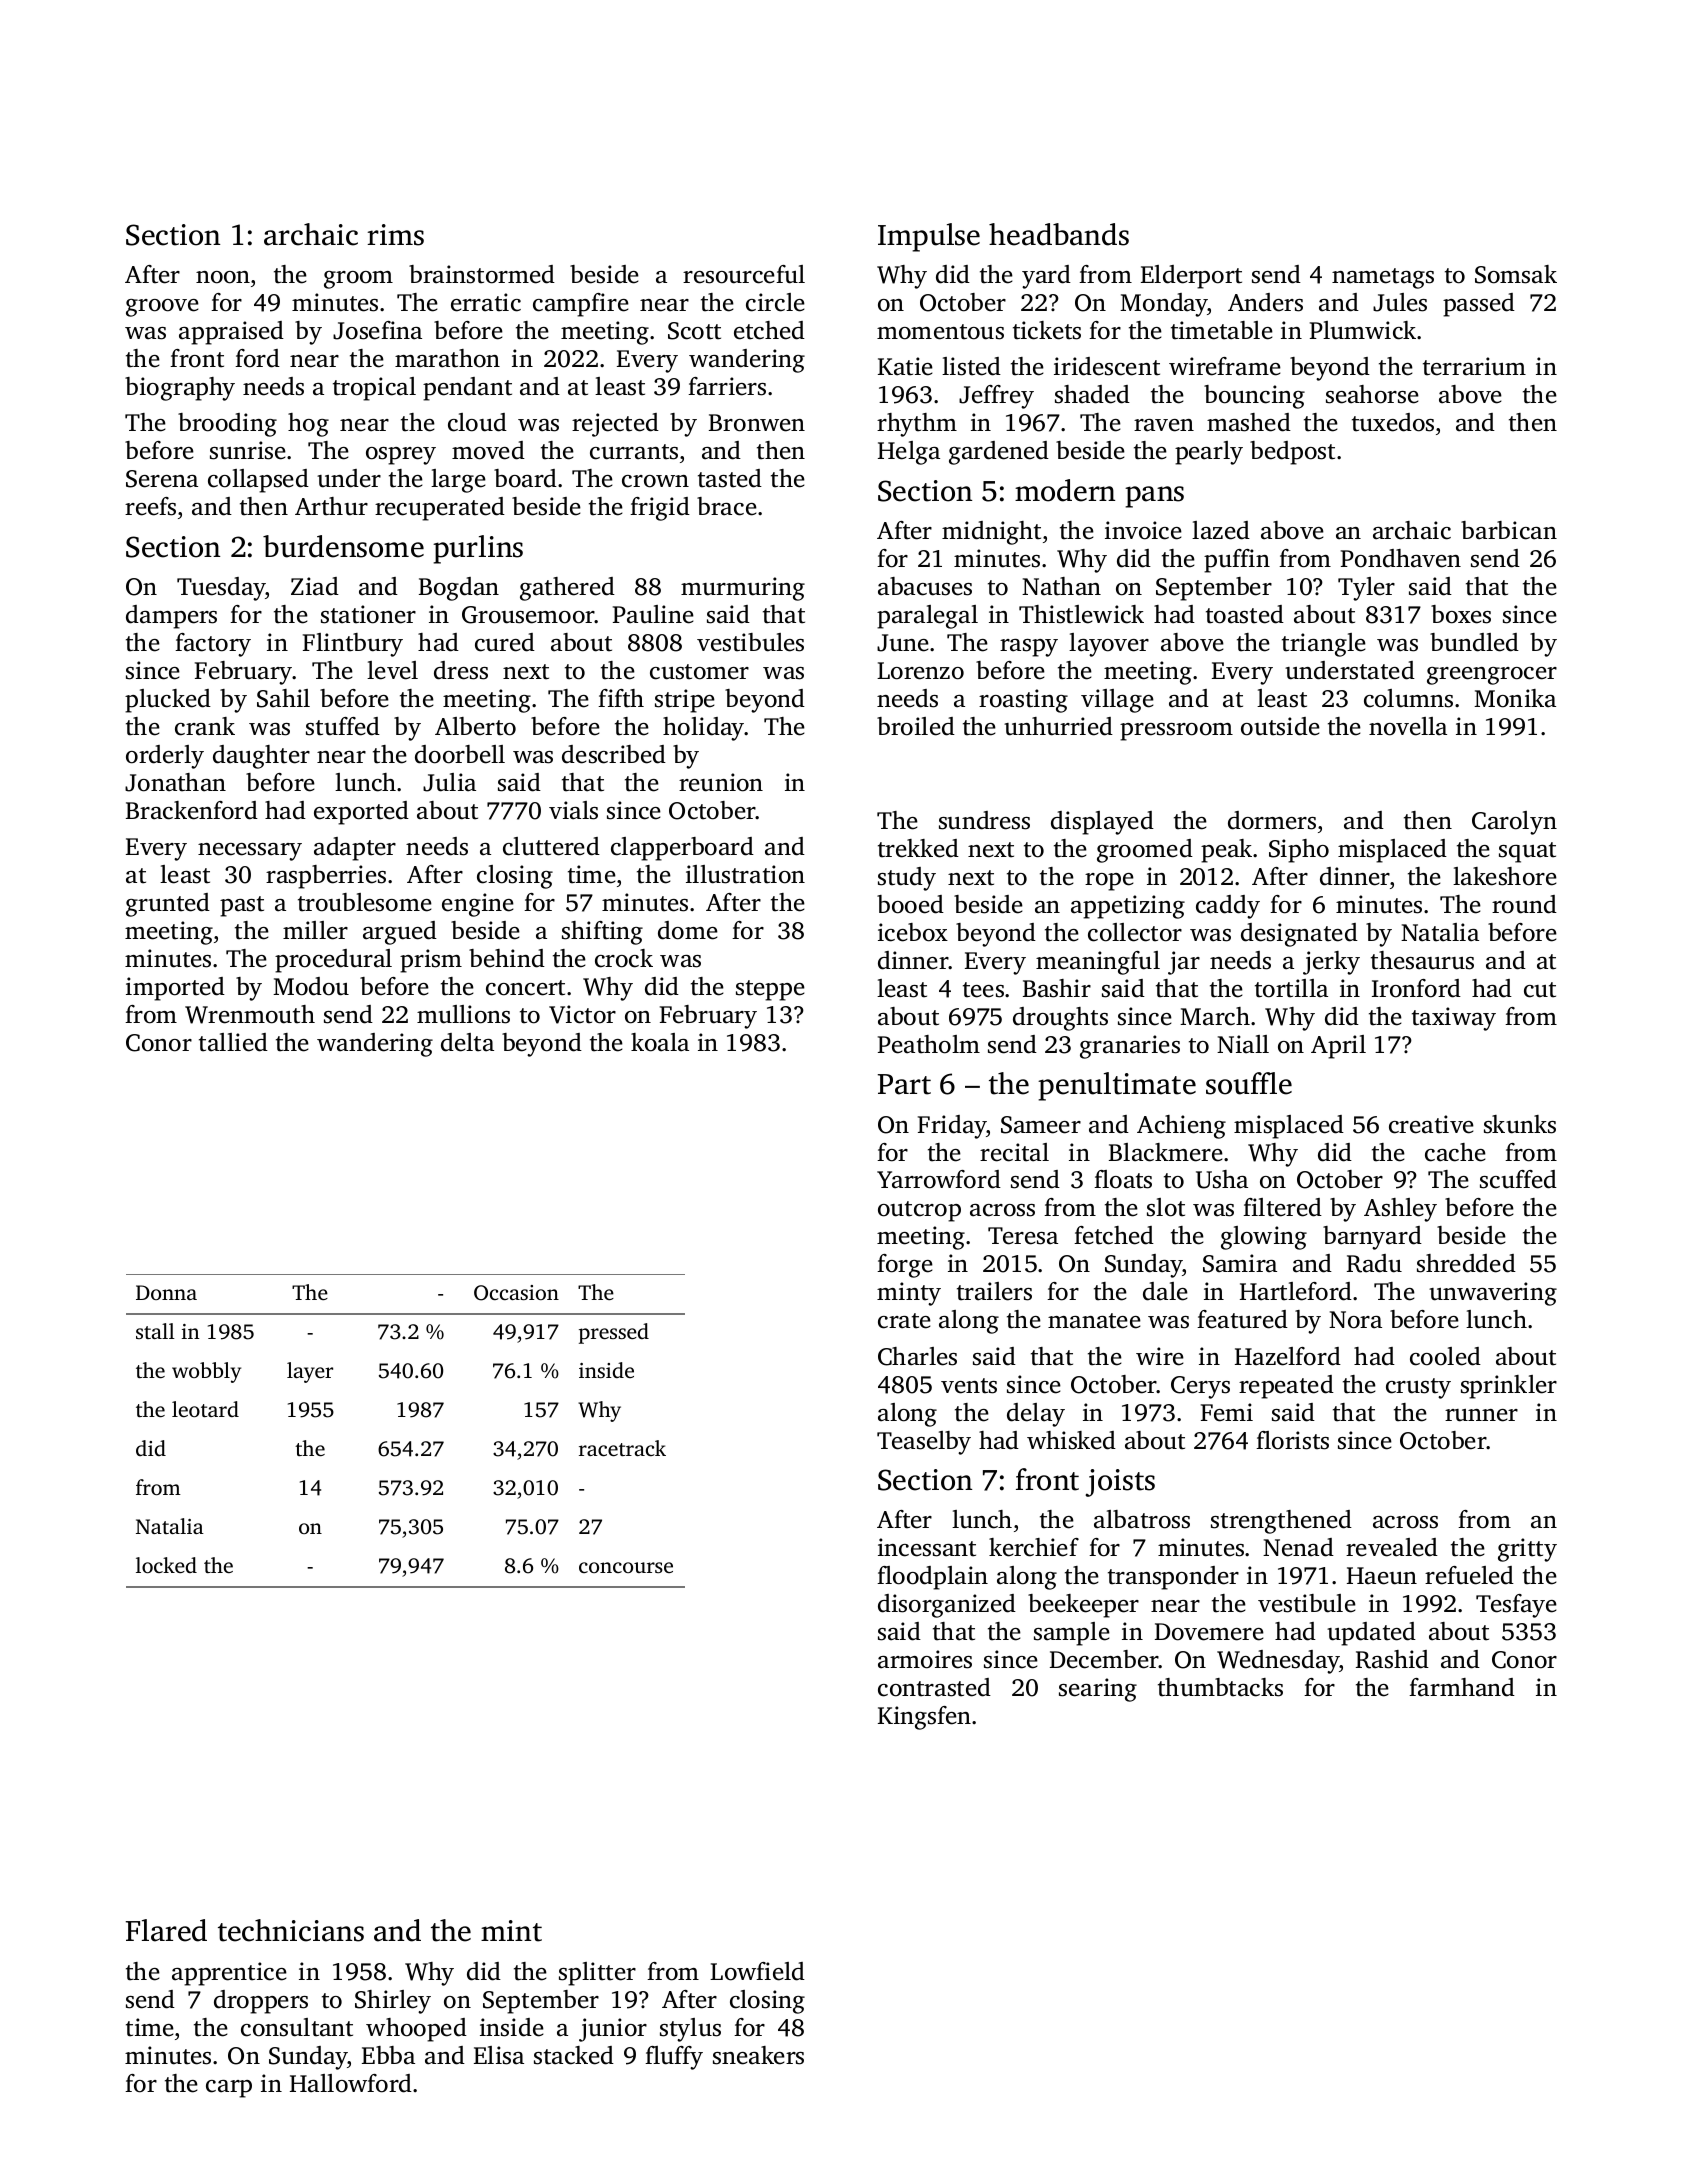  What do you see at coordinates (1059, 234) in the document?
I see `headbands` at bounding box center [1059, 234].
